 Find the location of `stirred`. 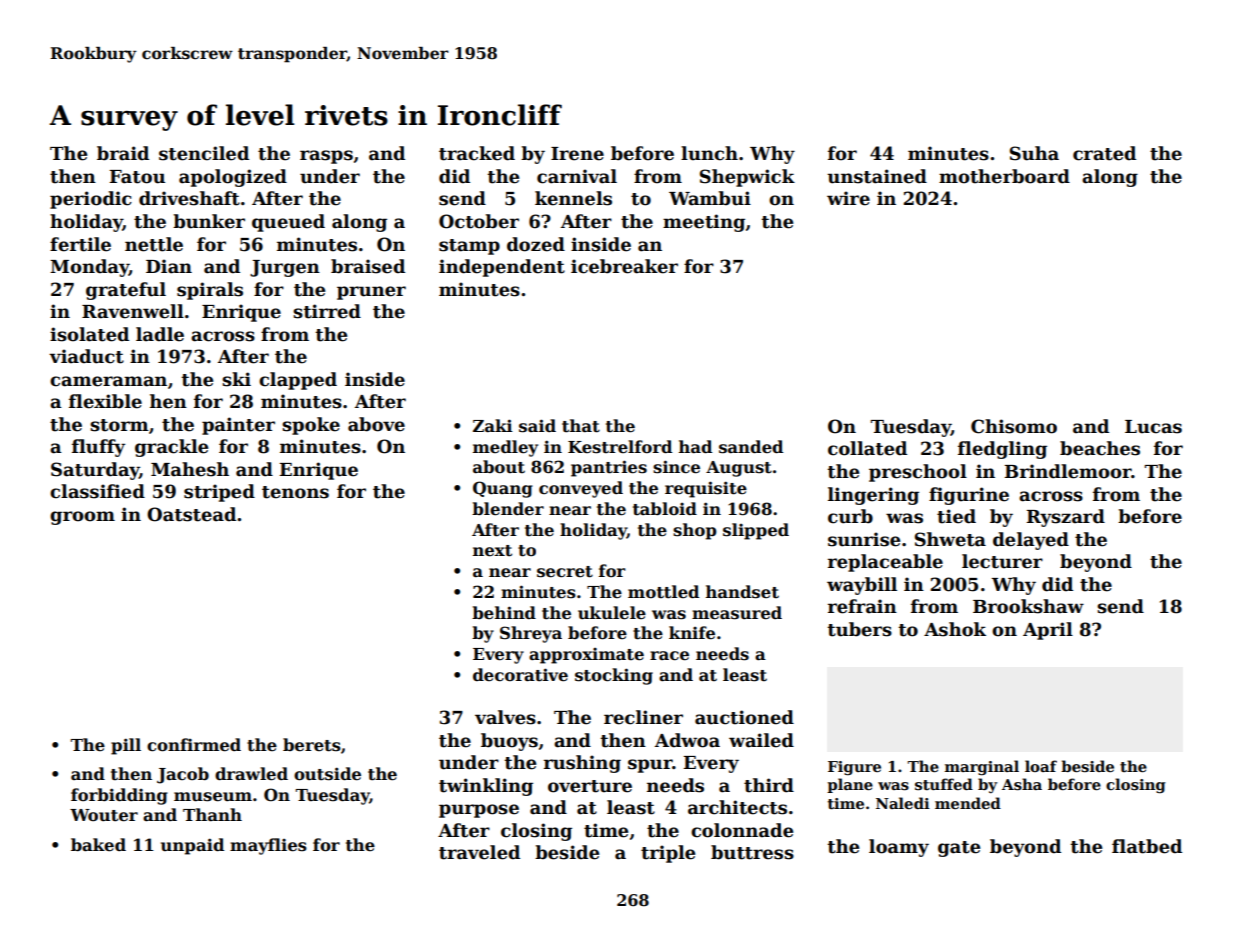

stirred is located at coordinates (327, 311).
